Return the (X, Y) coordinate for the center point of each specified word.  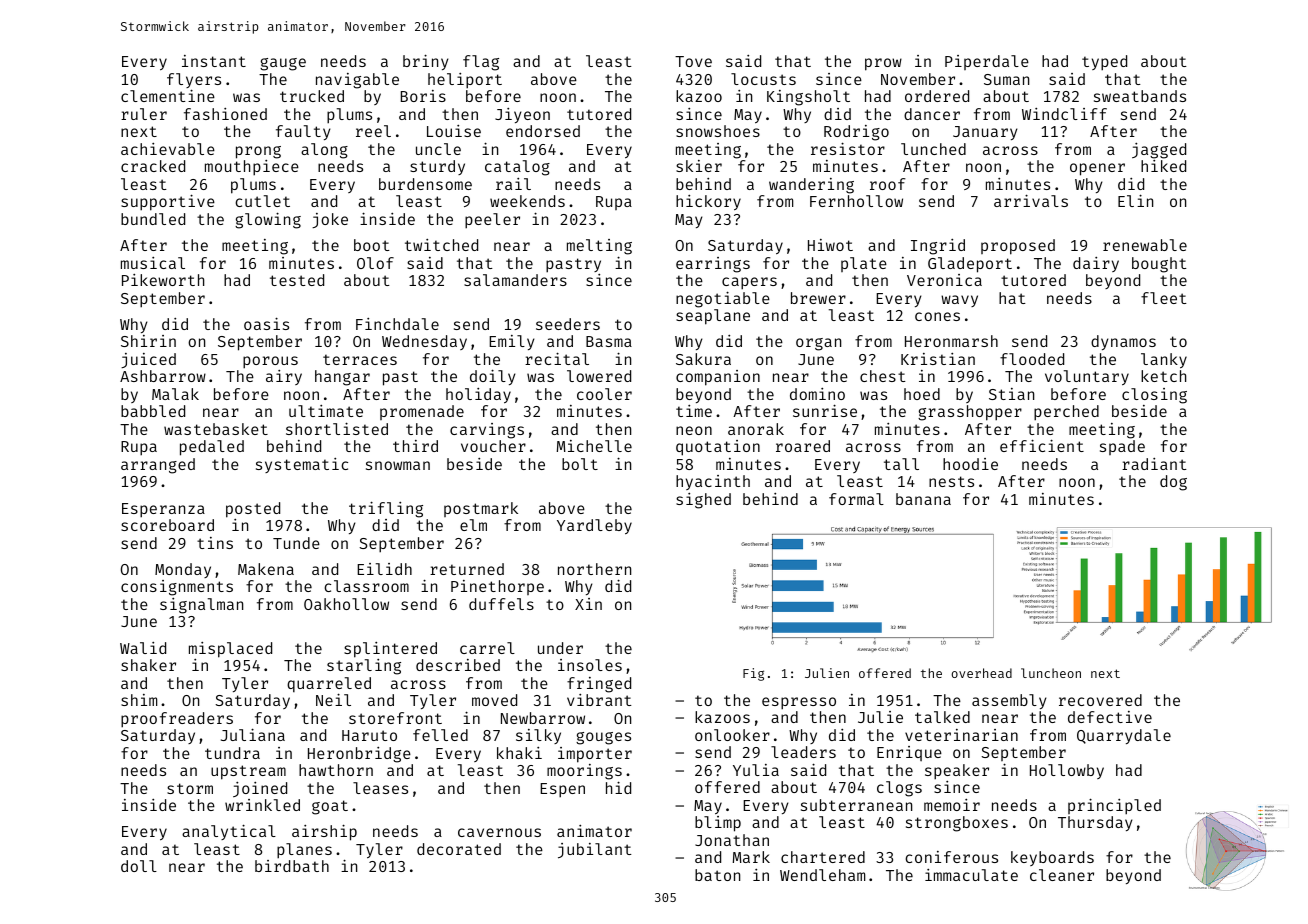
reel (373, 131)
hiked (1163, 166)
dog (1173, 483)
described (458, 665)
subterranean (856, 805)
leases (380, 788)
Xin (588, 604)
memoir (952, 805)
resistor (848, 148)
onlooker (732, 735)
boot (372, 245)
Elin (1135, 200)
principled (1114, 806)
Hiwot (830, 245)
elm (473, 525)
